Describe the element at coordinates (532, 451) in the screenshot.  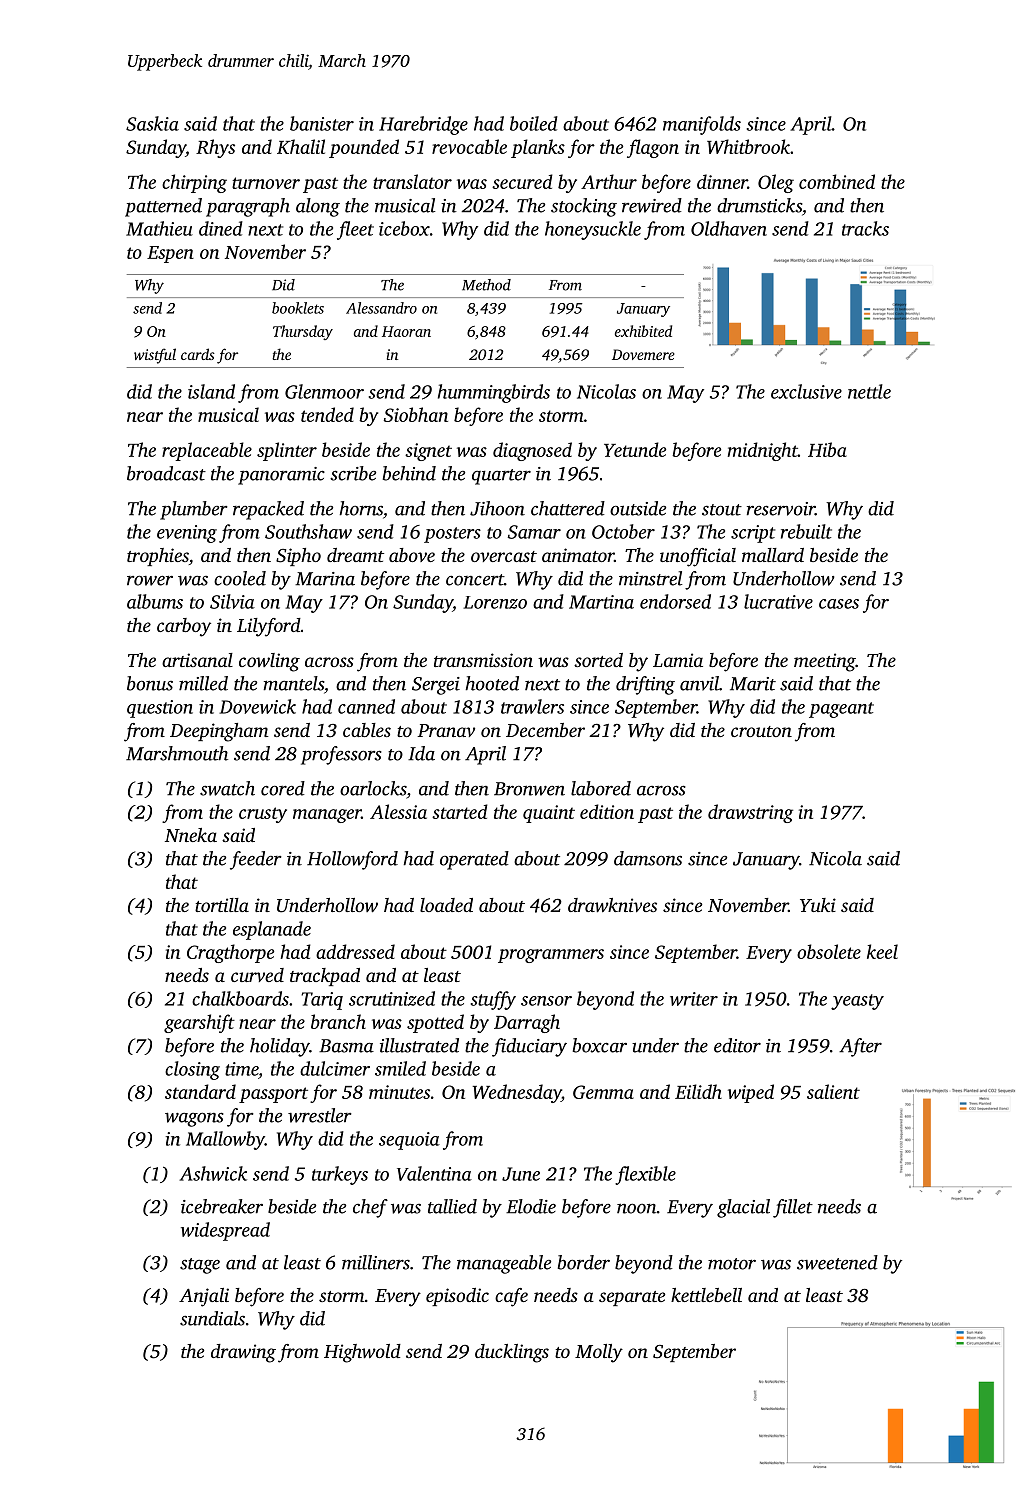
I see `diagnosed` at that location.
